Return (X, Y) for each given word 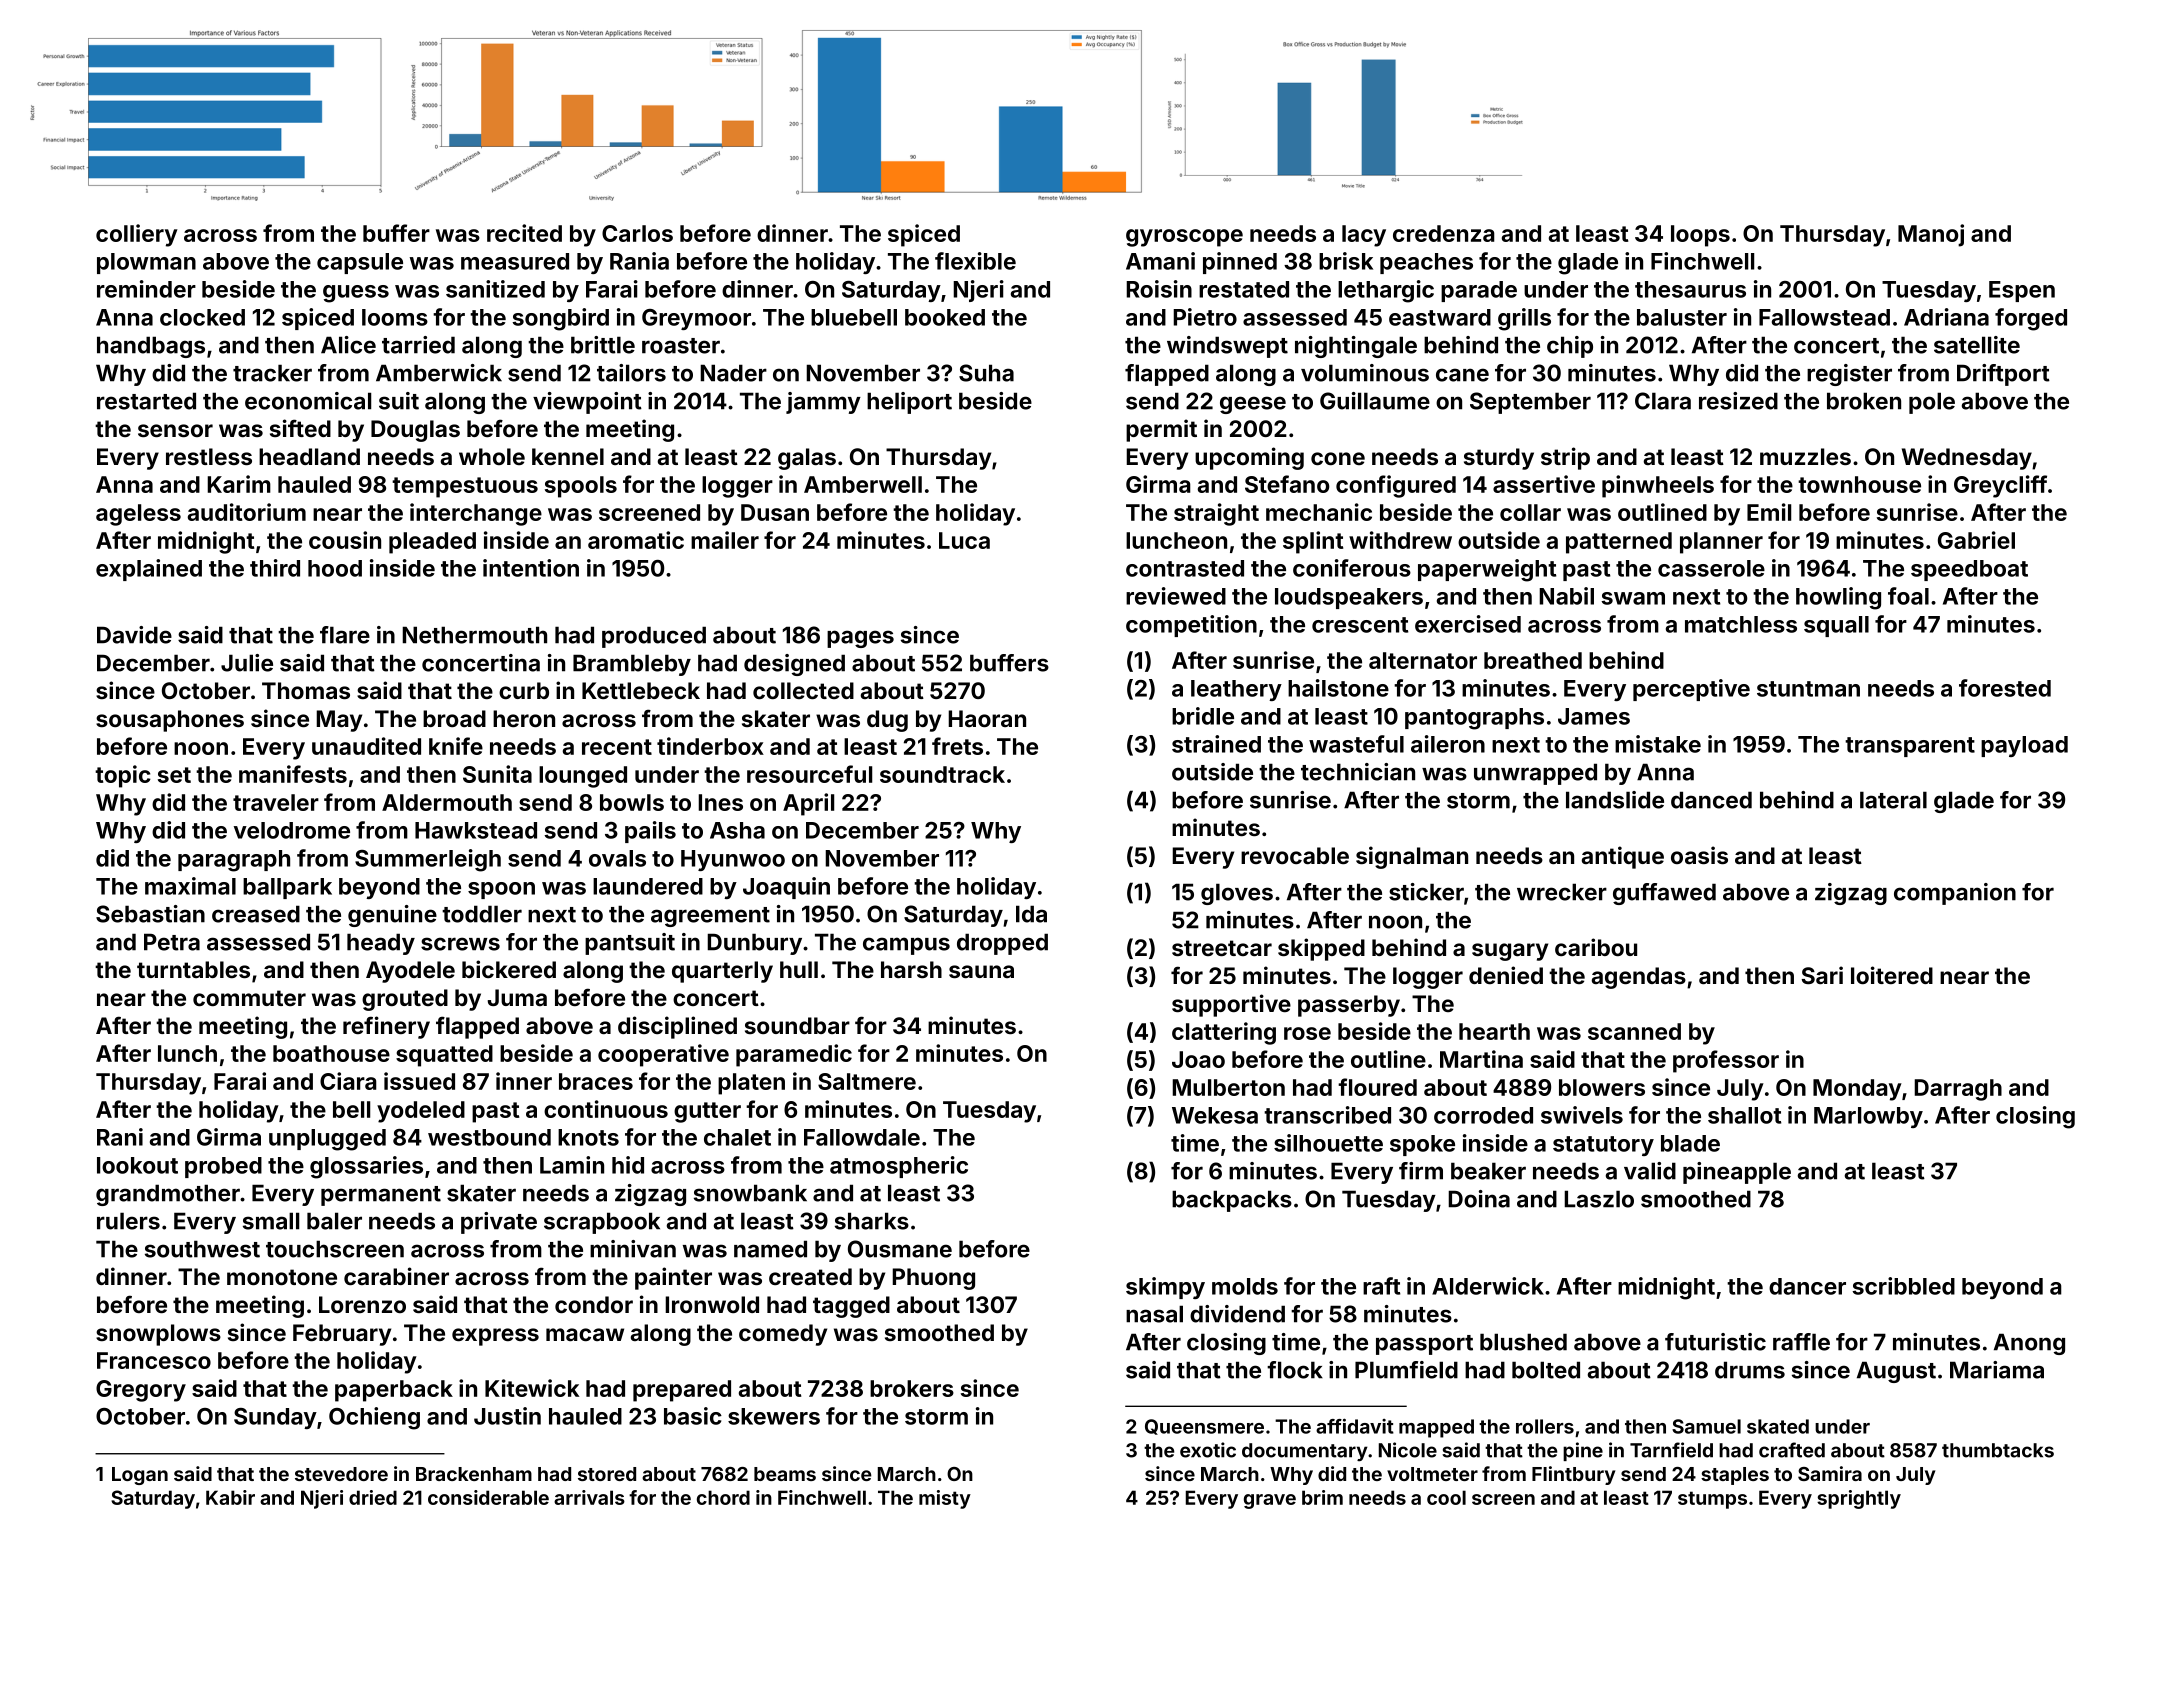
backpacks (1232, 1201)
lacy (1364, 236)
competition (1191, 626)
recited (524, 233)
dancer (1807, 1286)
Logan (140, 1476)
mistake (1658, 744)
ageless (138, 515)
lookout (137, 1165)
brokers (912, 1388)
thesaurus (1690, 289)
